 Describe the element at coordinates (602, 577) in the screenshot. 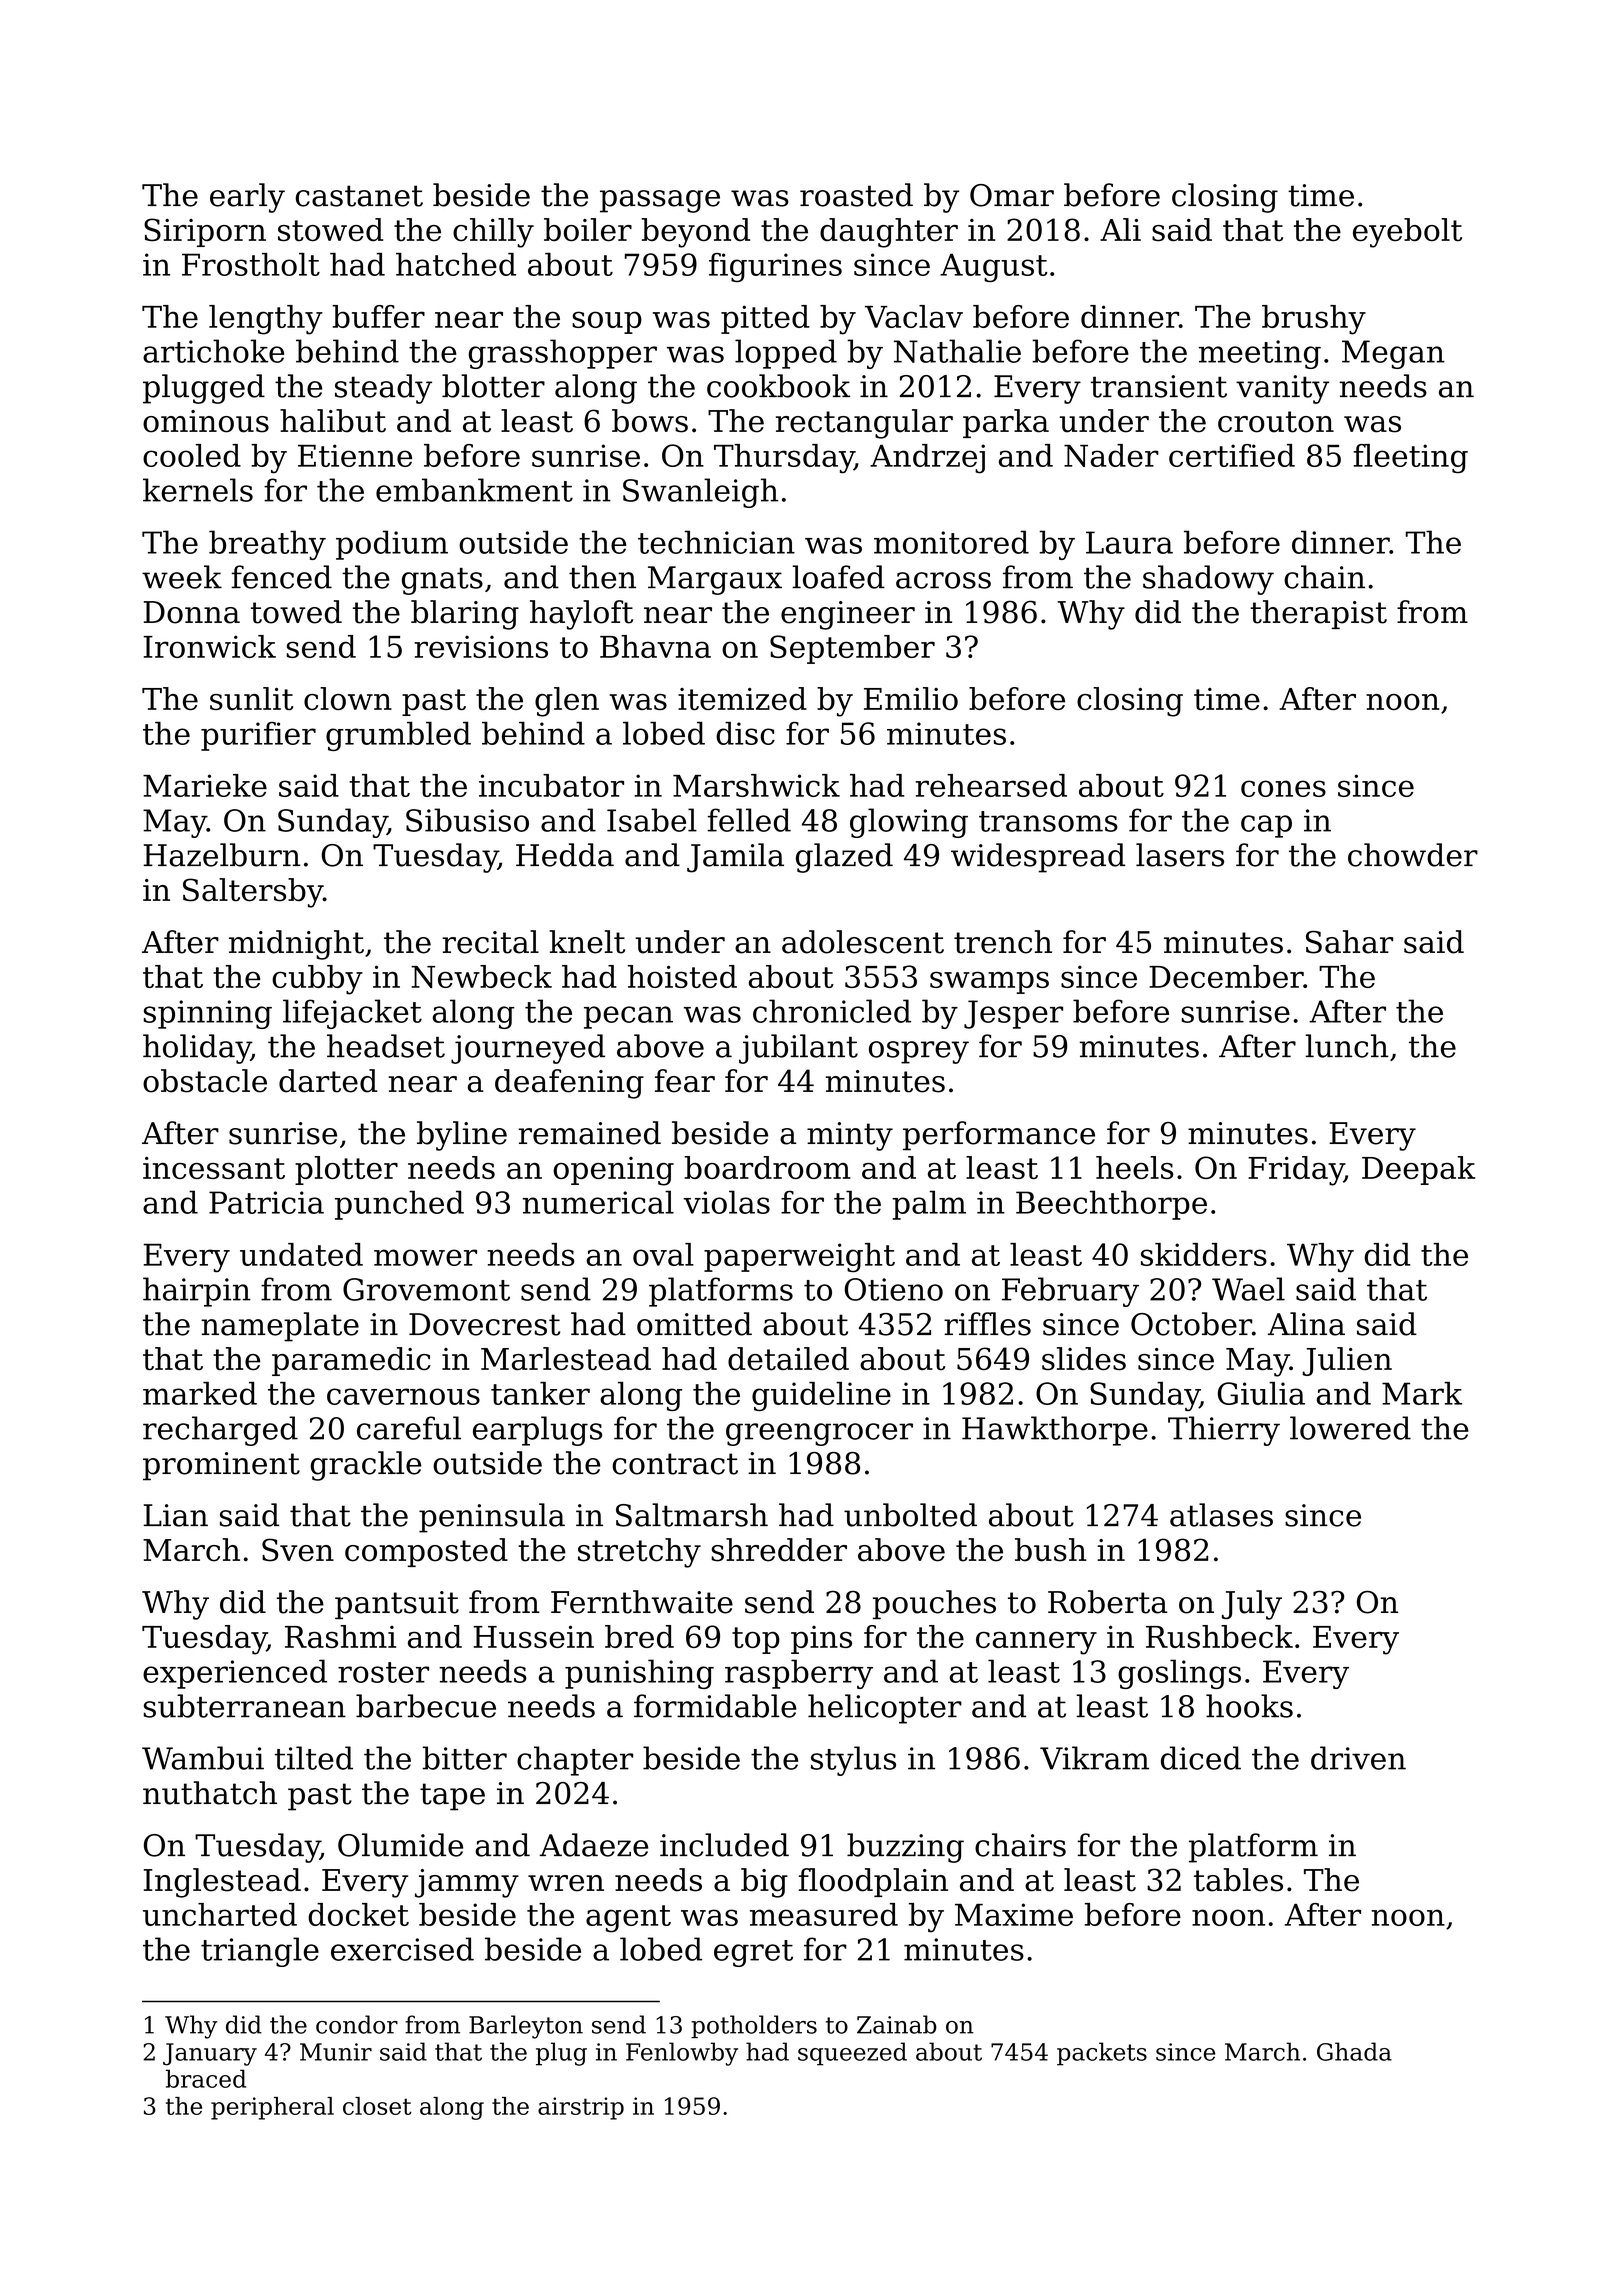

I see `then` at that location.
